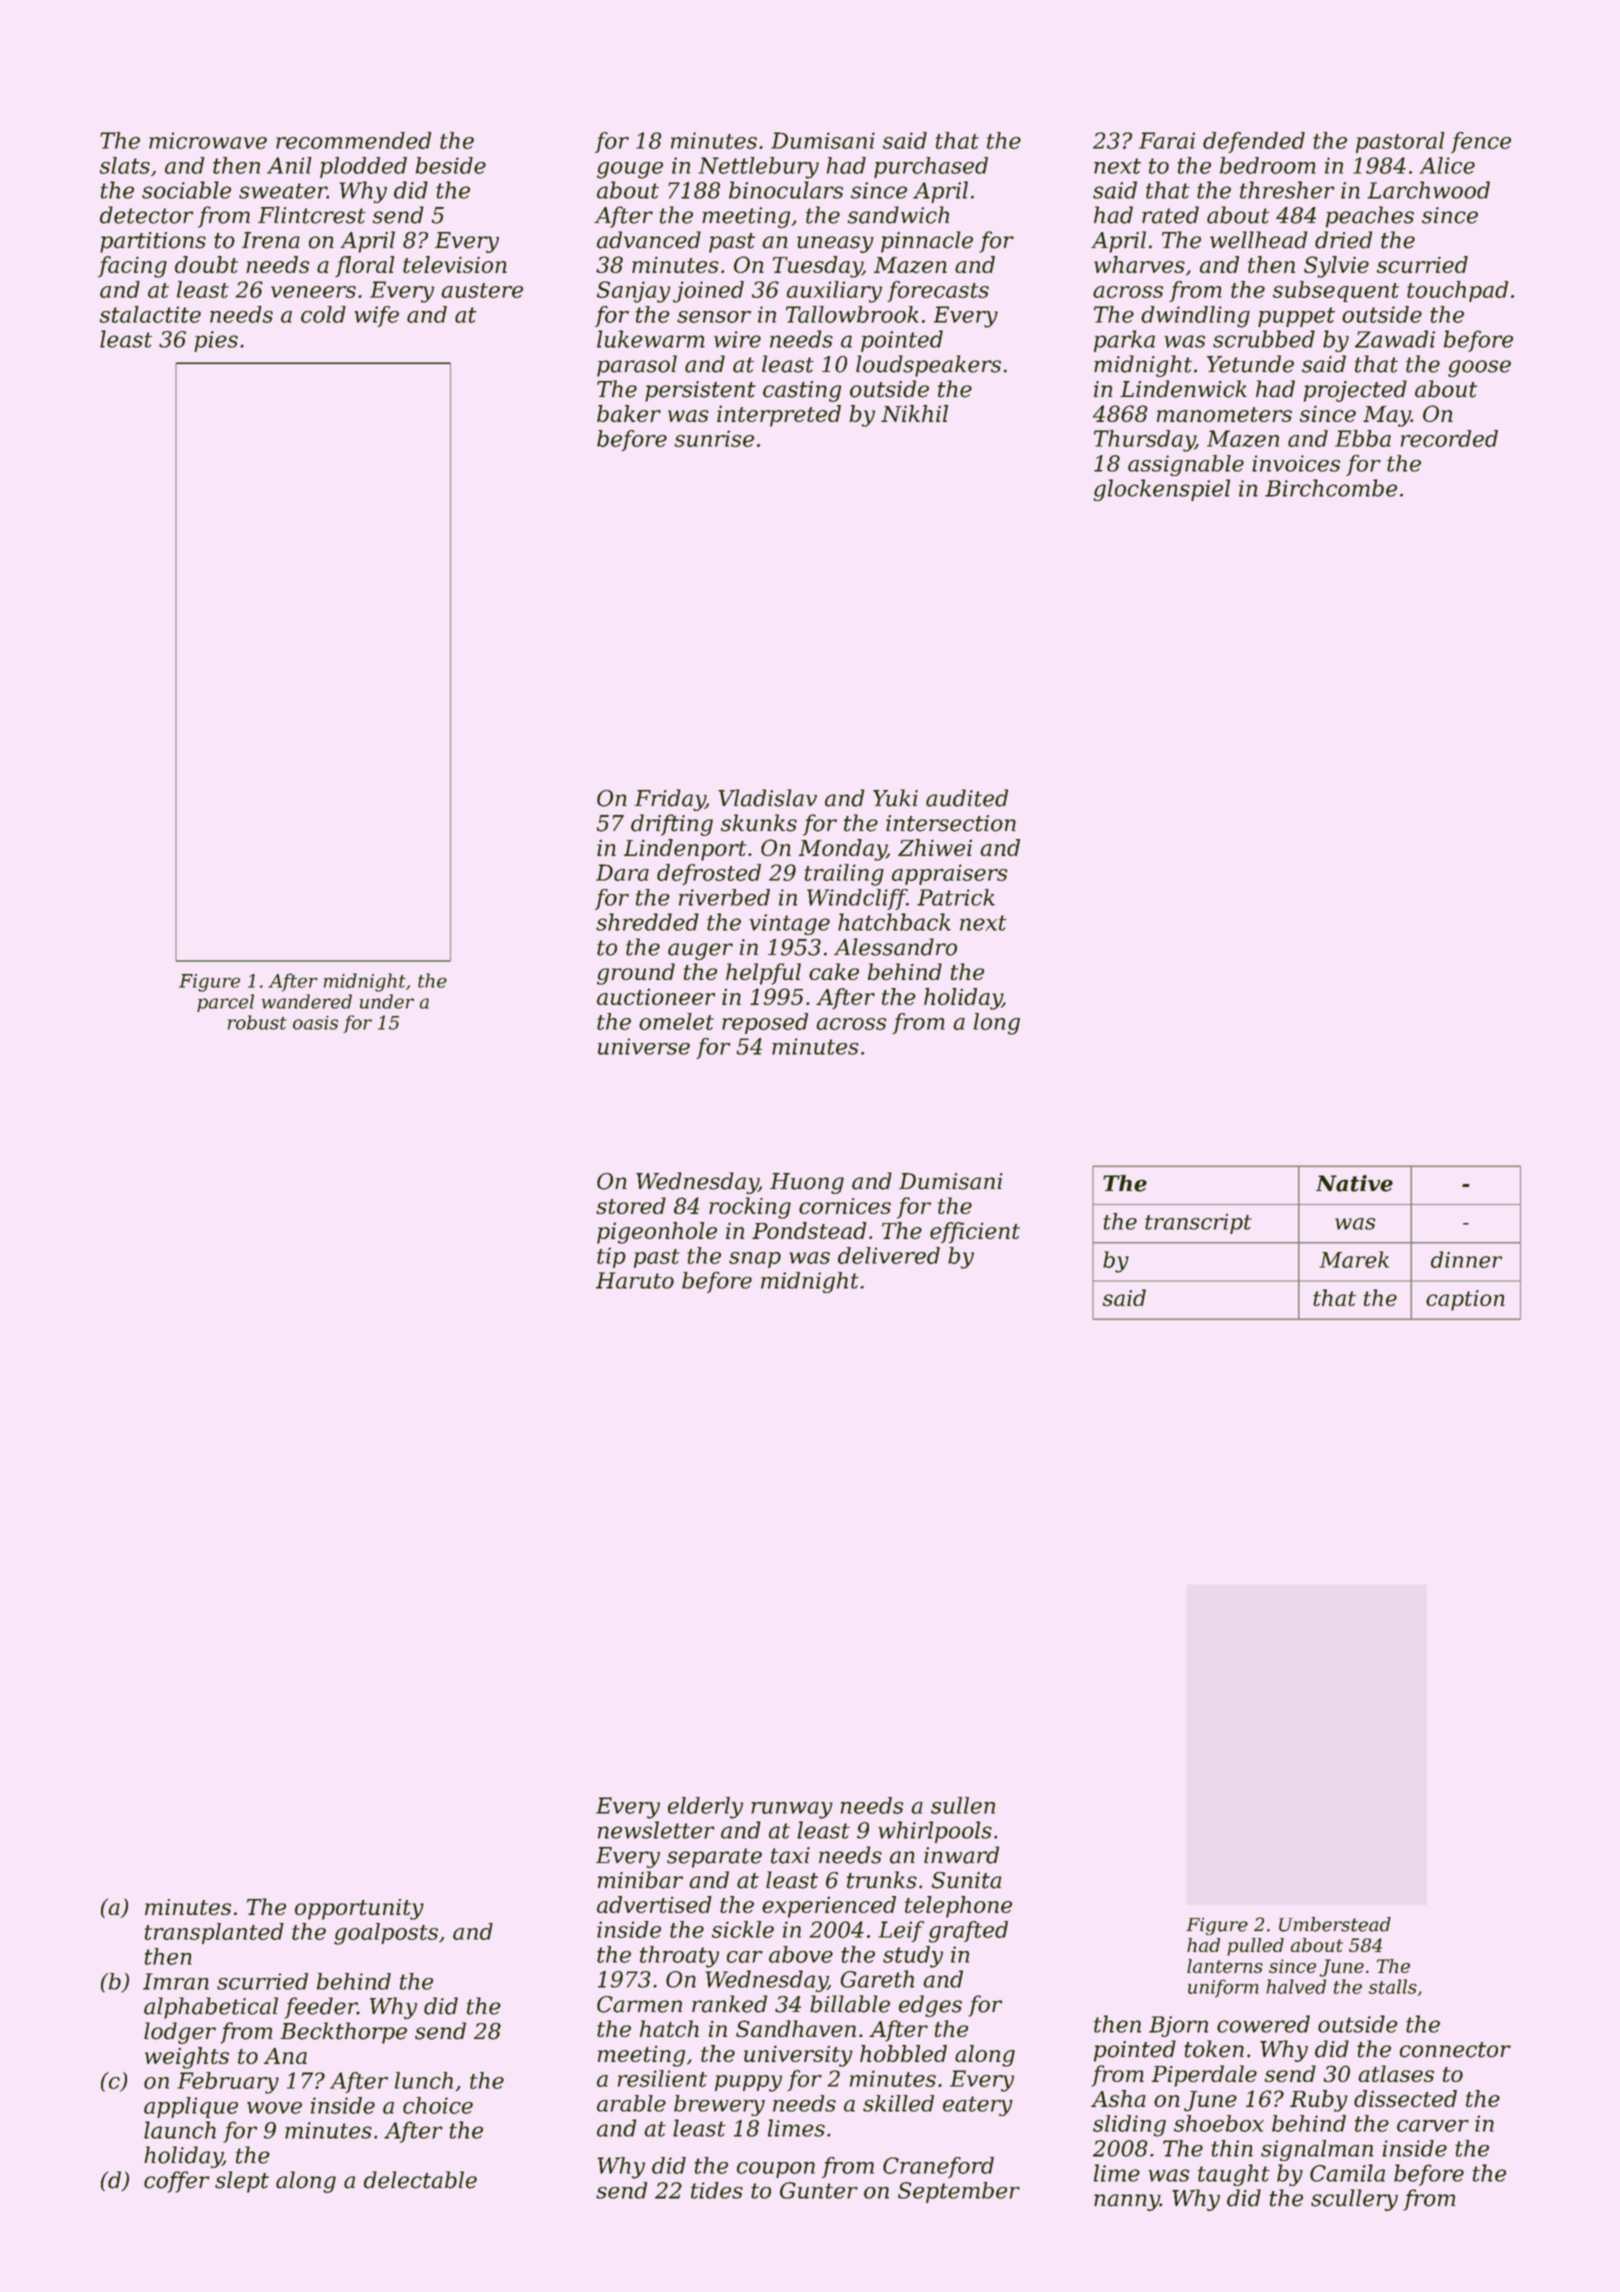 The image size is (1620, 2292). What do you see at coordinates (1255, 1947) in the page?
I see `pulled` at bounding box center [1255, 1947].
